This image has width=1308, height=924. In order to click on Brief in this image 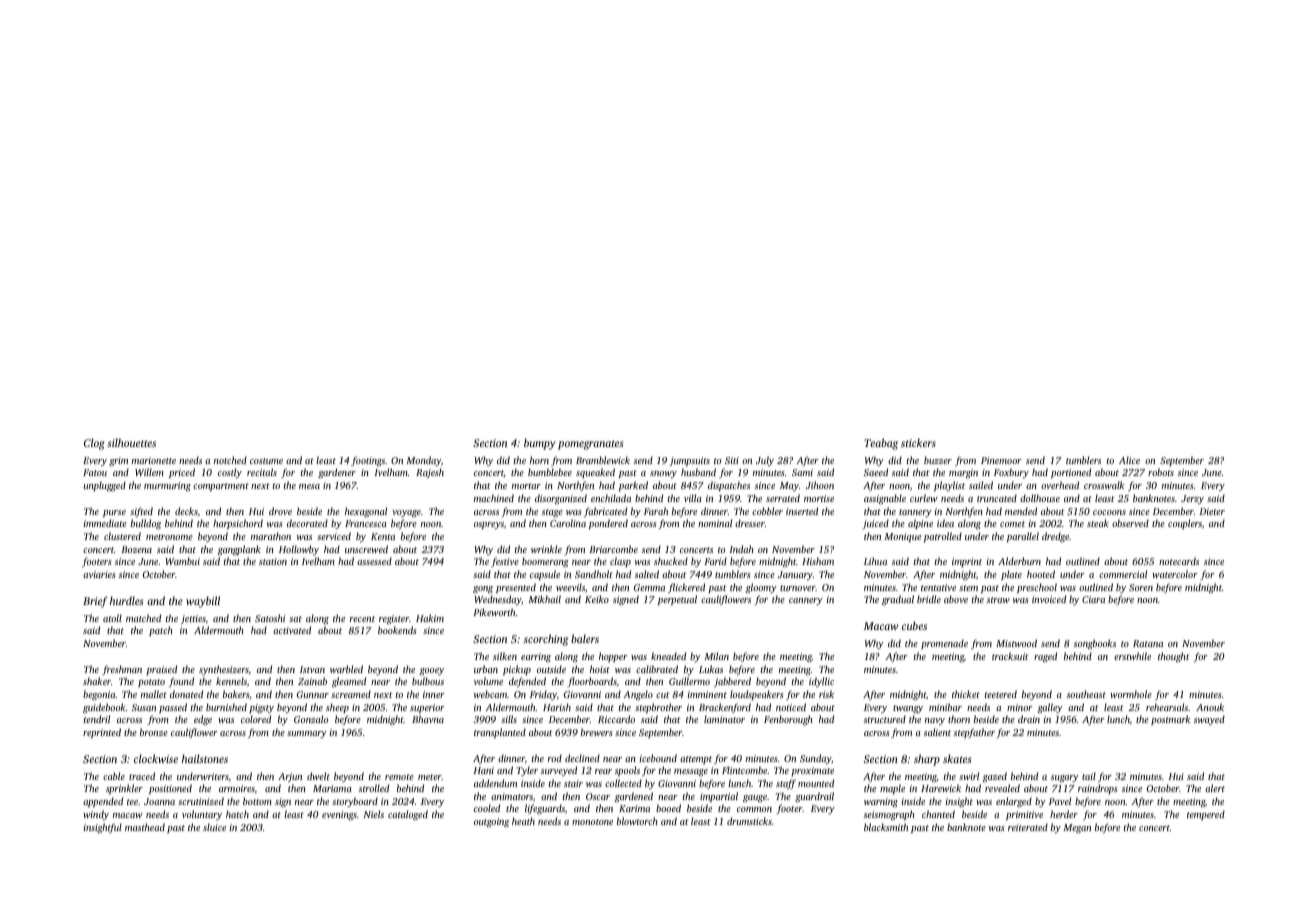, I will do `click(95, 602)`.
